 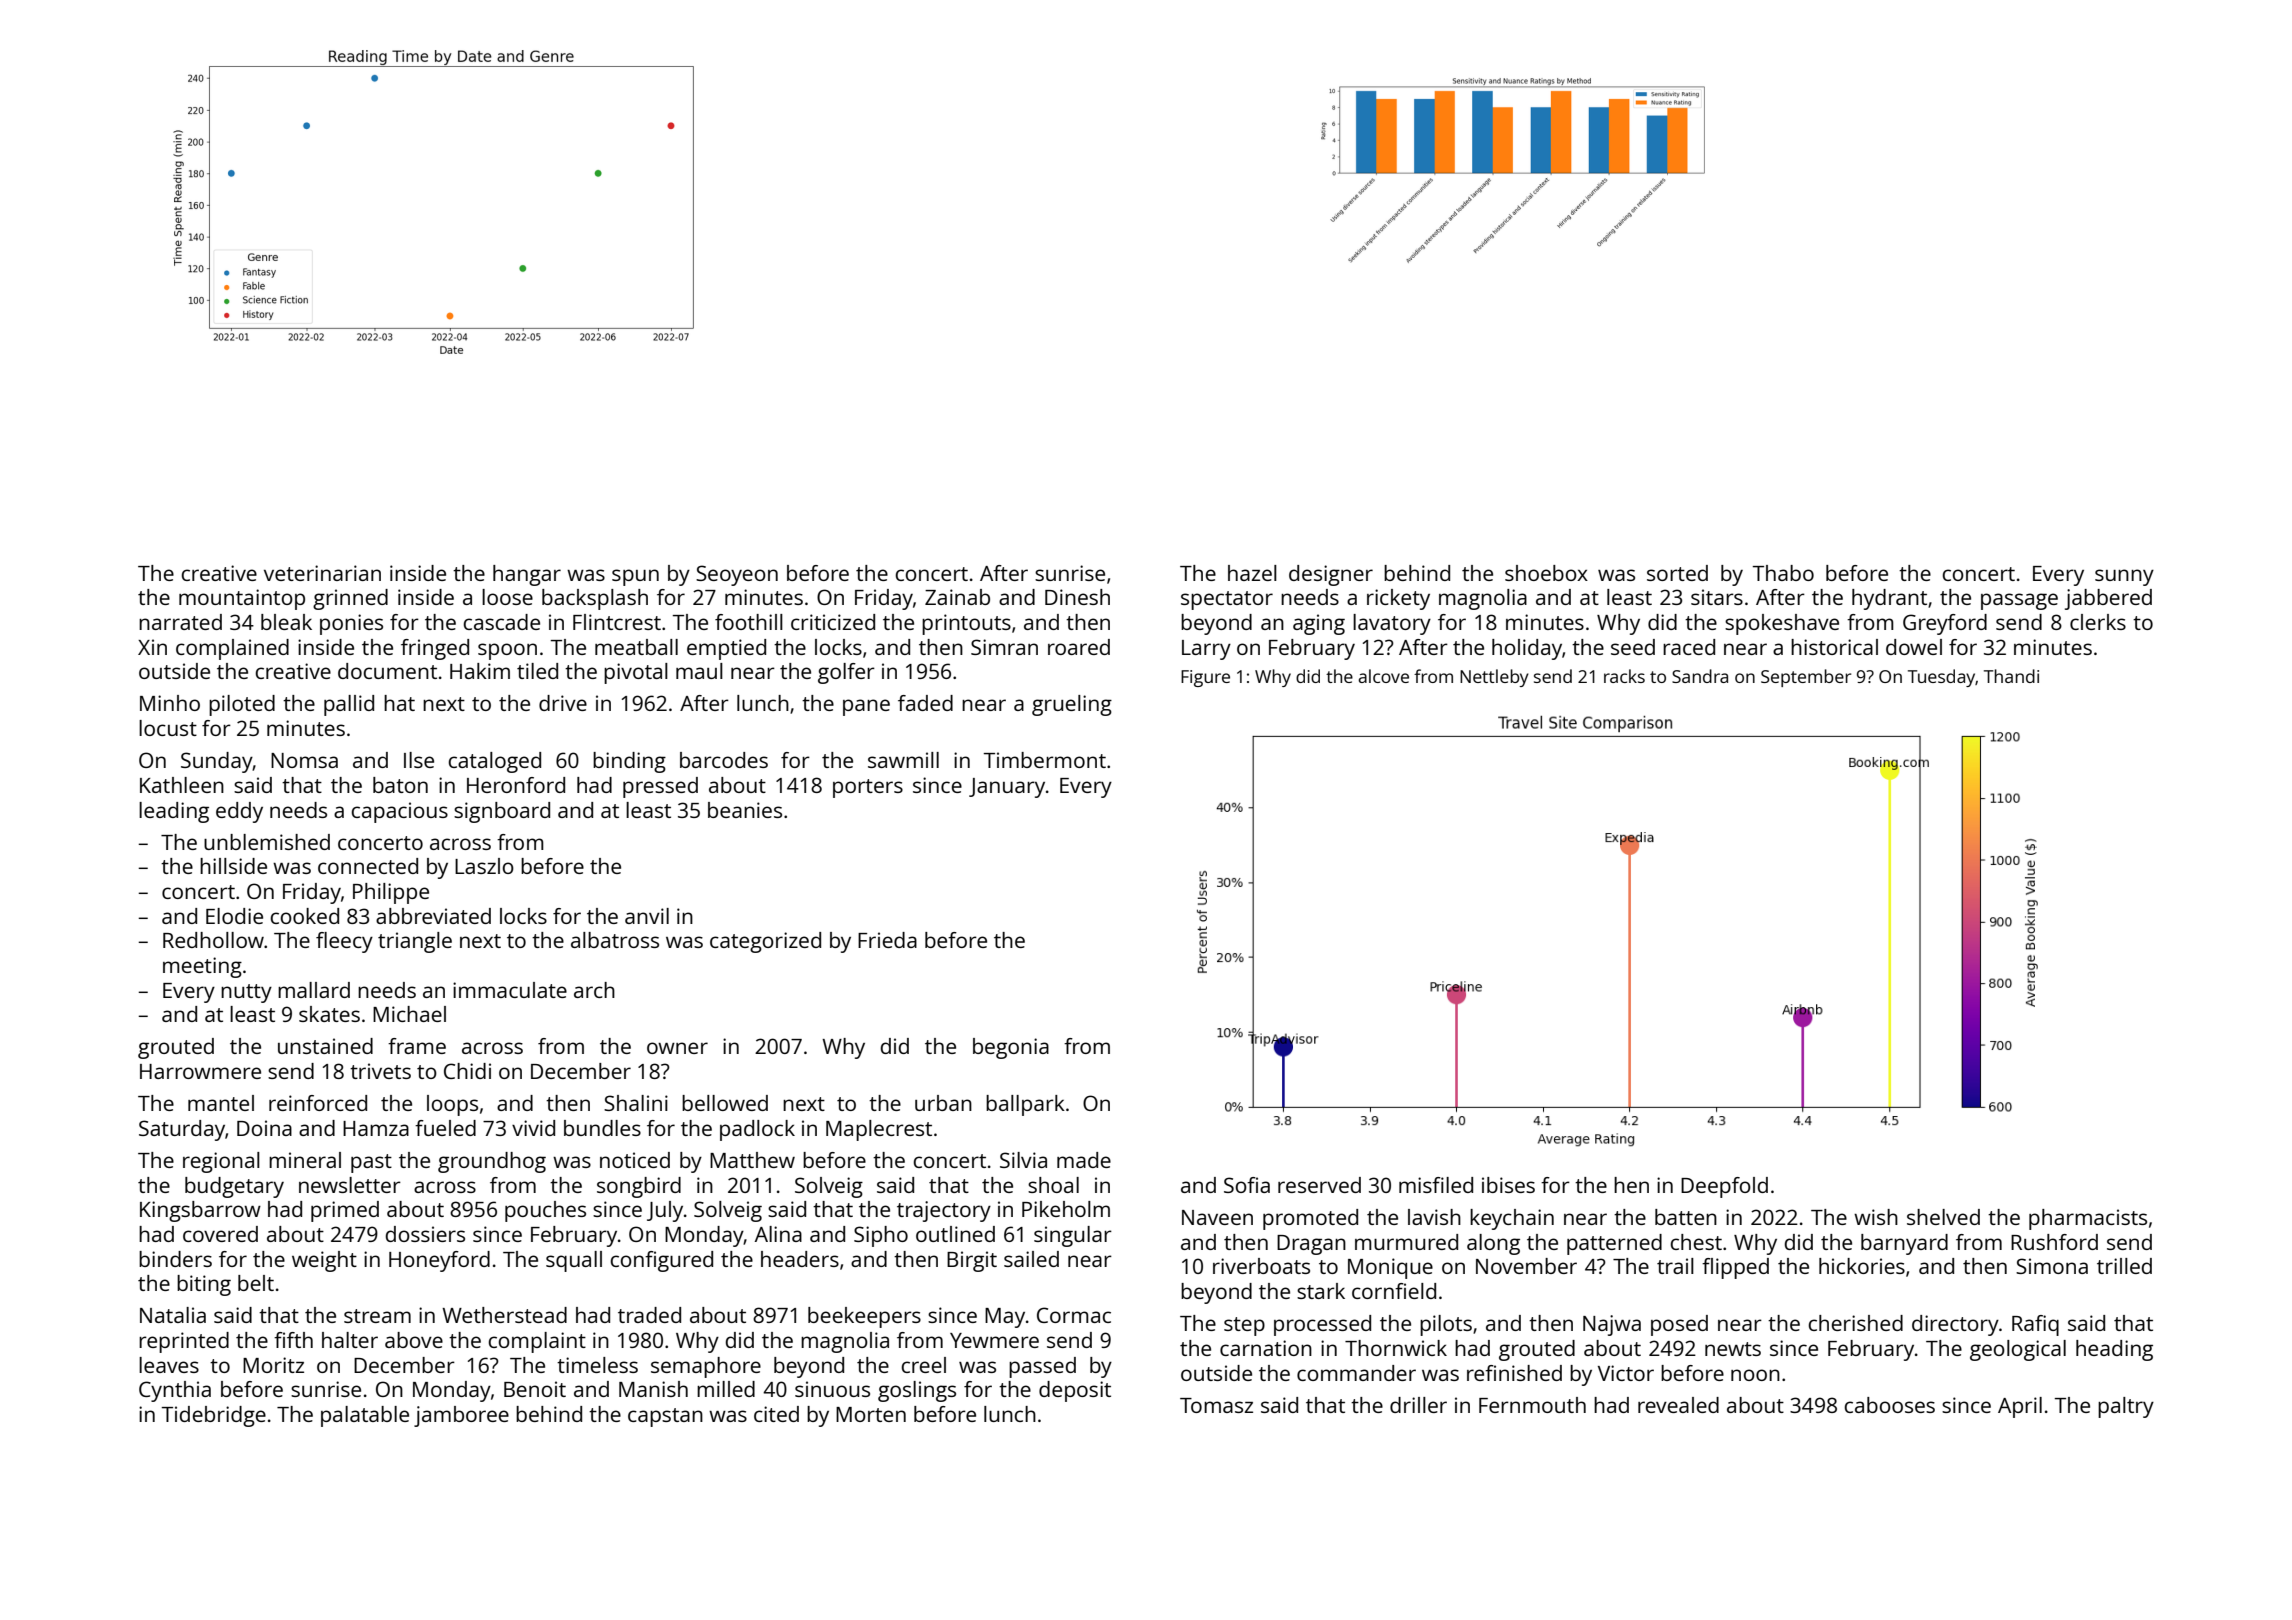 What do you see at coordinates (1227, 600) in the image?
I see `spectator` at bounding box center [1227, 600].
